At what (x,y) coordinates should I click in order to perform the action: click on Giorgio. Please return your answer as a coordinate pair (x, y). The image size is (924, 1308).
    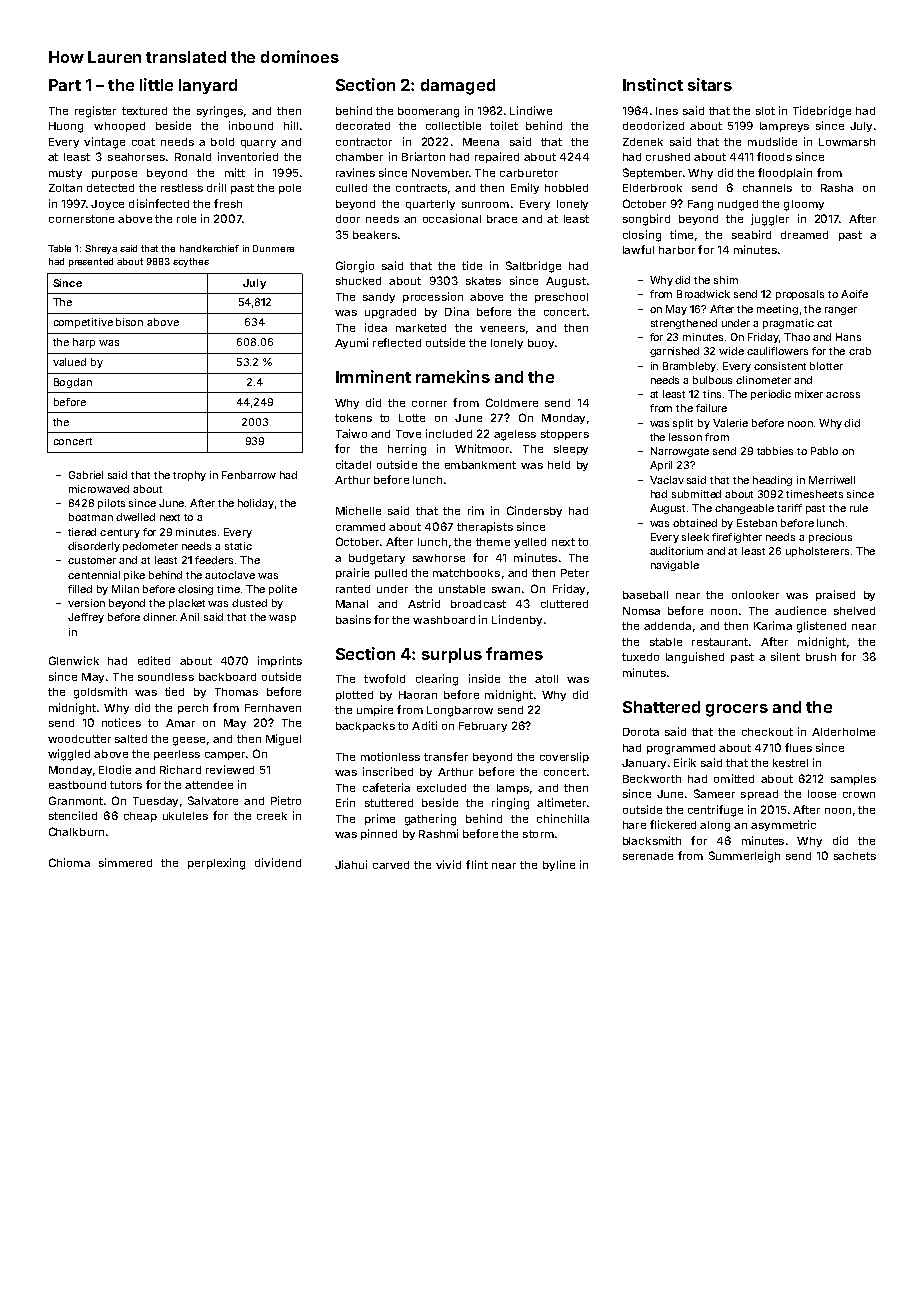
    Looking at the image, I should click on (355, 267).
